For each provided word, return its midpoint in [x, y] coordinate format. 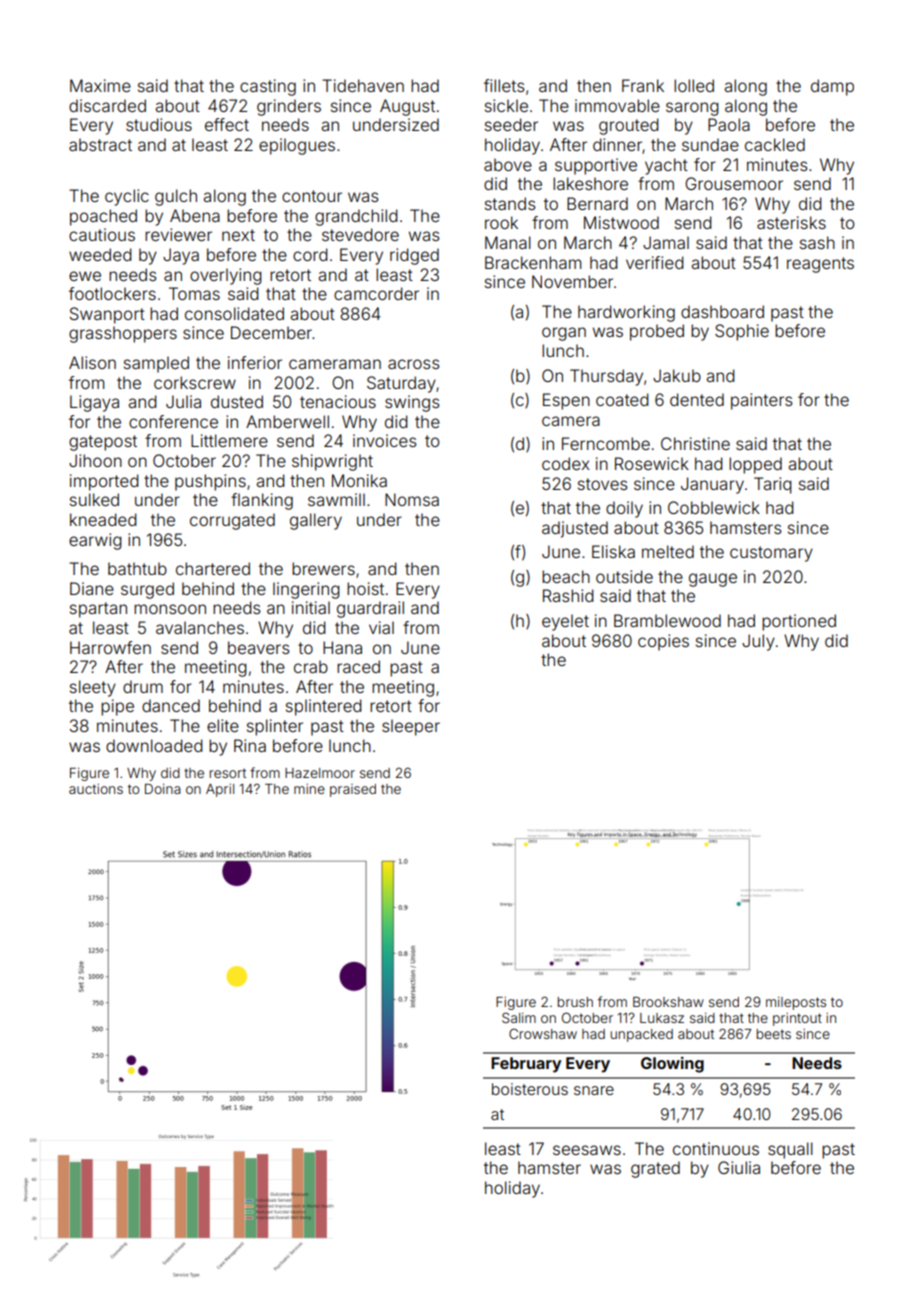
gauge [713, 580]
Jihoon [95, 460]
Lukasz [662, 1018]
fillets [504, 85]
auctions [96, 789]
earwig [95, 541]
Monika [359, 480]
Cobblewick [714, 507]
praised [353, 790]
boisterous [530, 1089]
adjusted [575, 529]
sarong [692, 109]
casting [268, 87]
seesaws [587, 1150]
